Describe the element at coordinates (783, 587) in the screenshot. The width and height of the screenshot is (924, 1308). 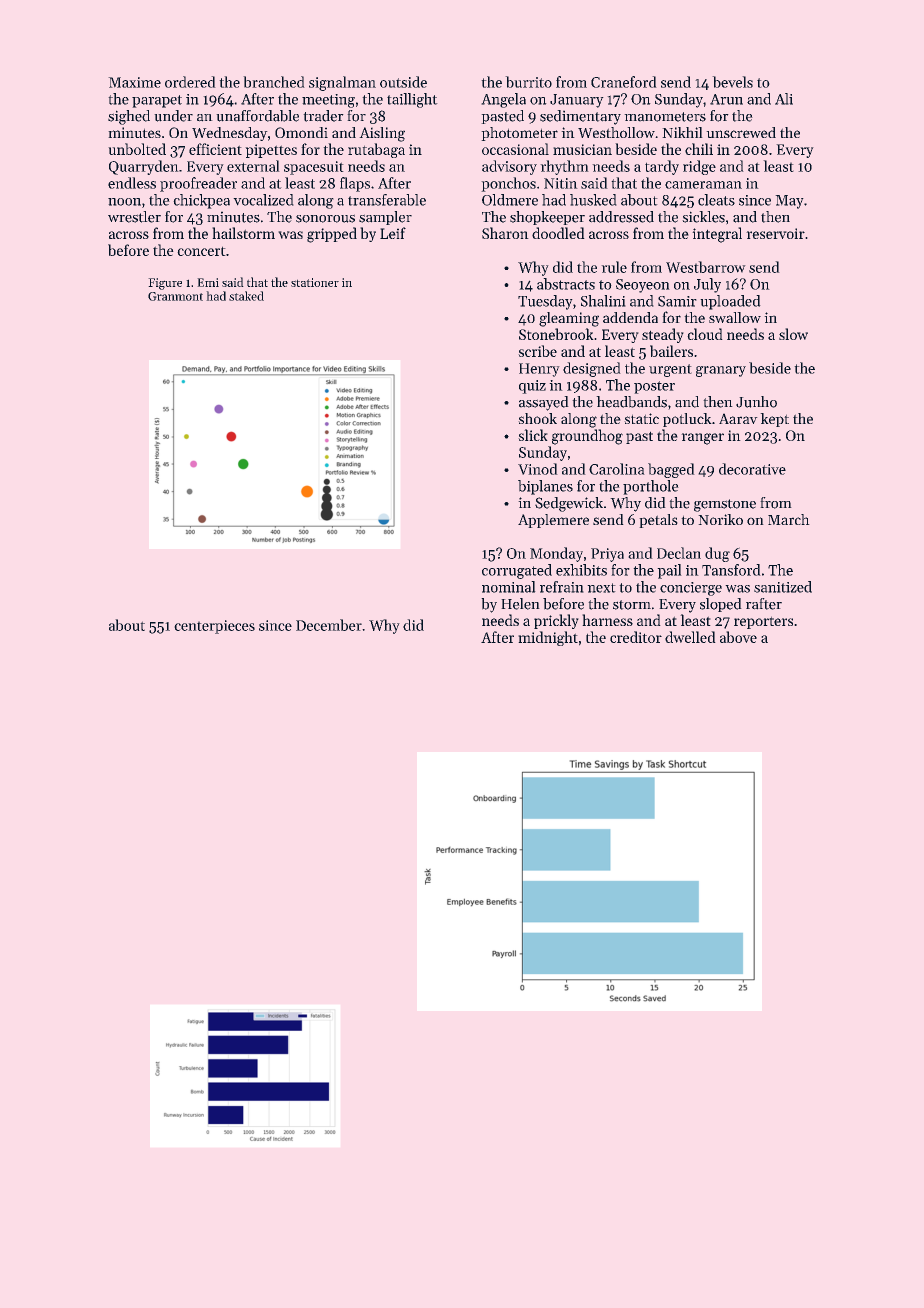
I see `sanitized` at that location.
